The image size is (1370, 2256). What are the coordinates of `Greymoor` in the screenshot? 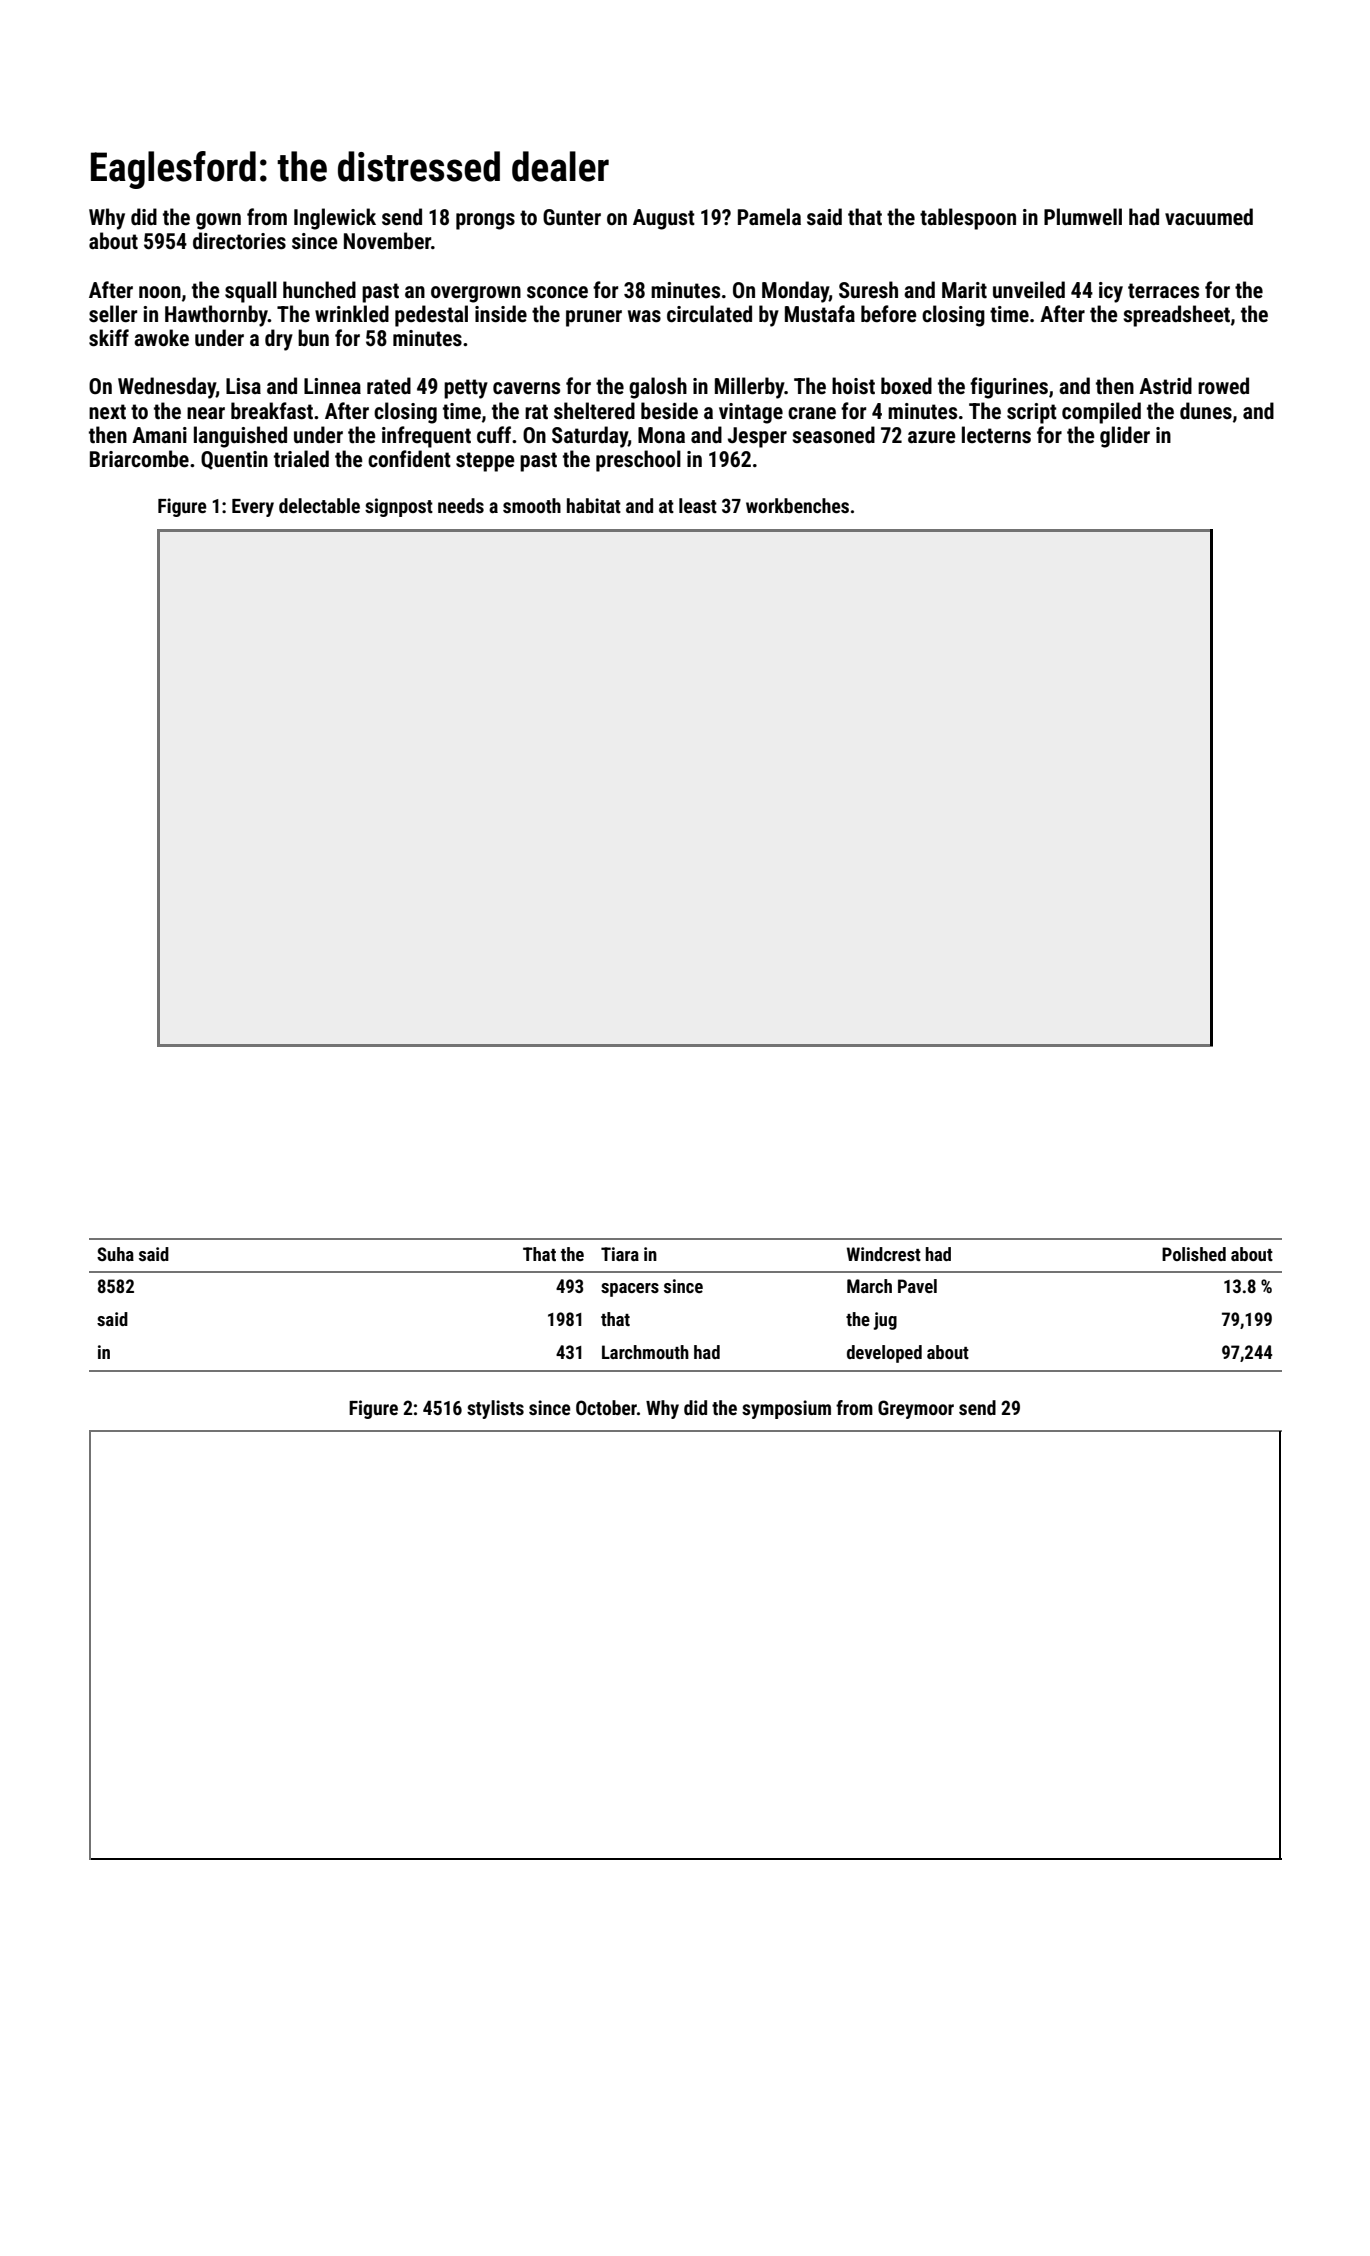 It's located at (916, 1409).
